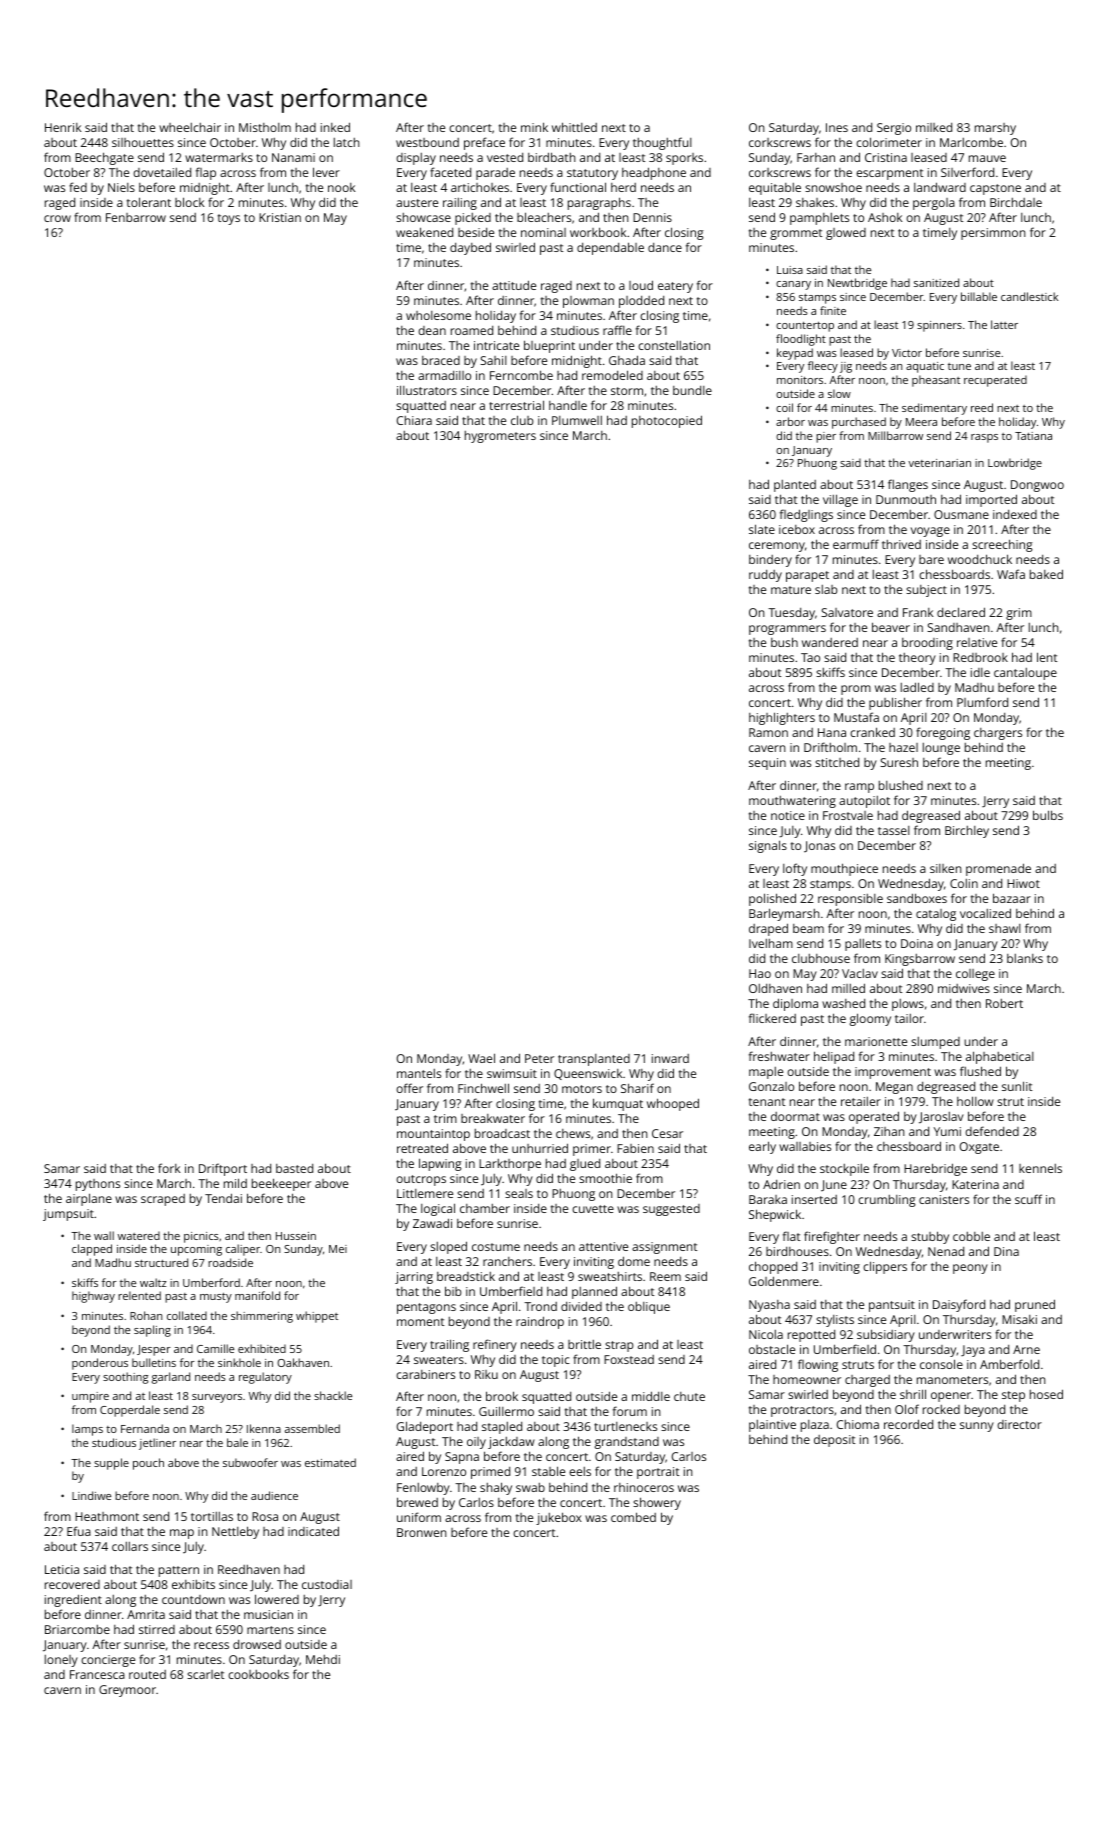  I want to click on westbound, so click(427, 142).
